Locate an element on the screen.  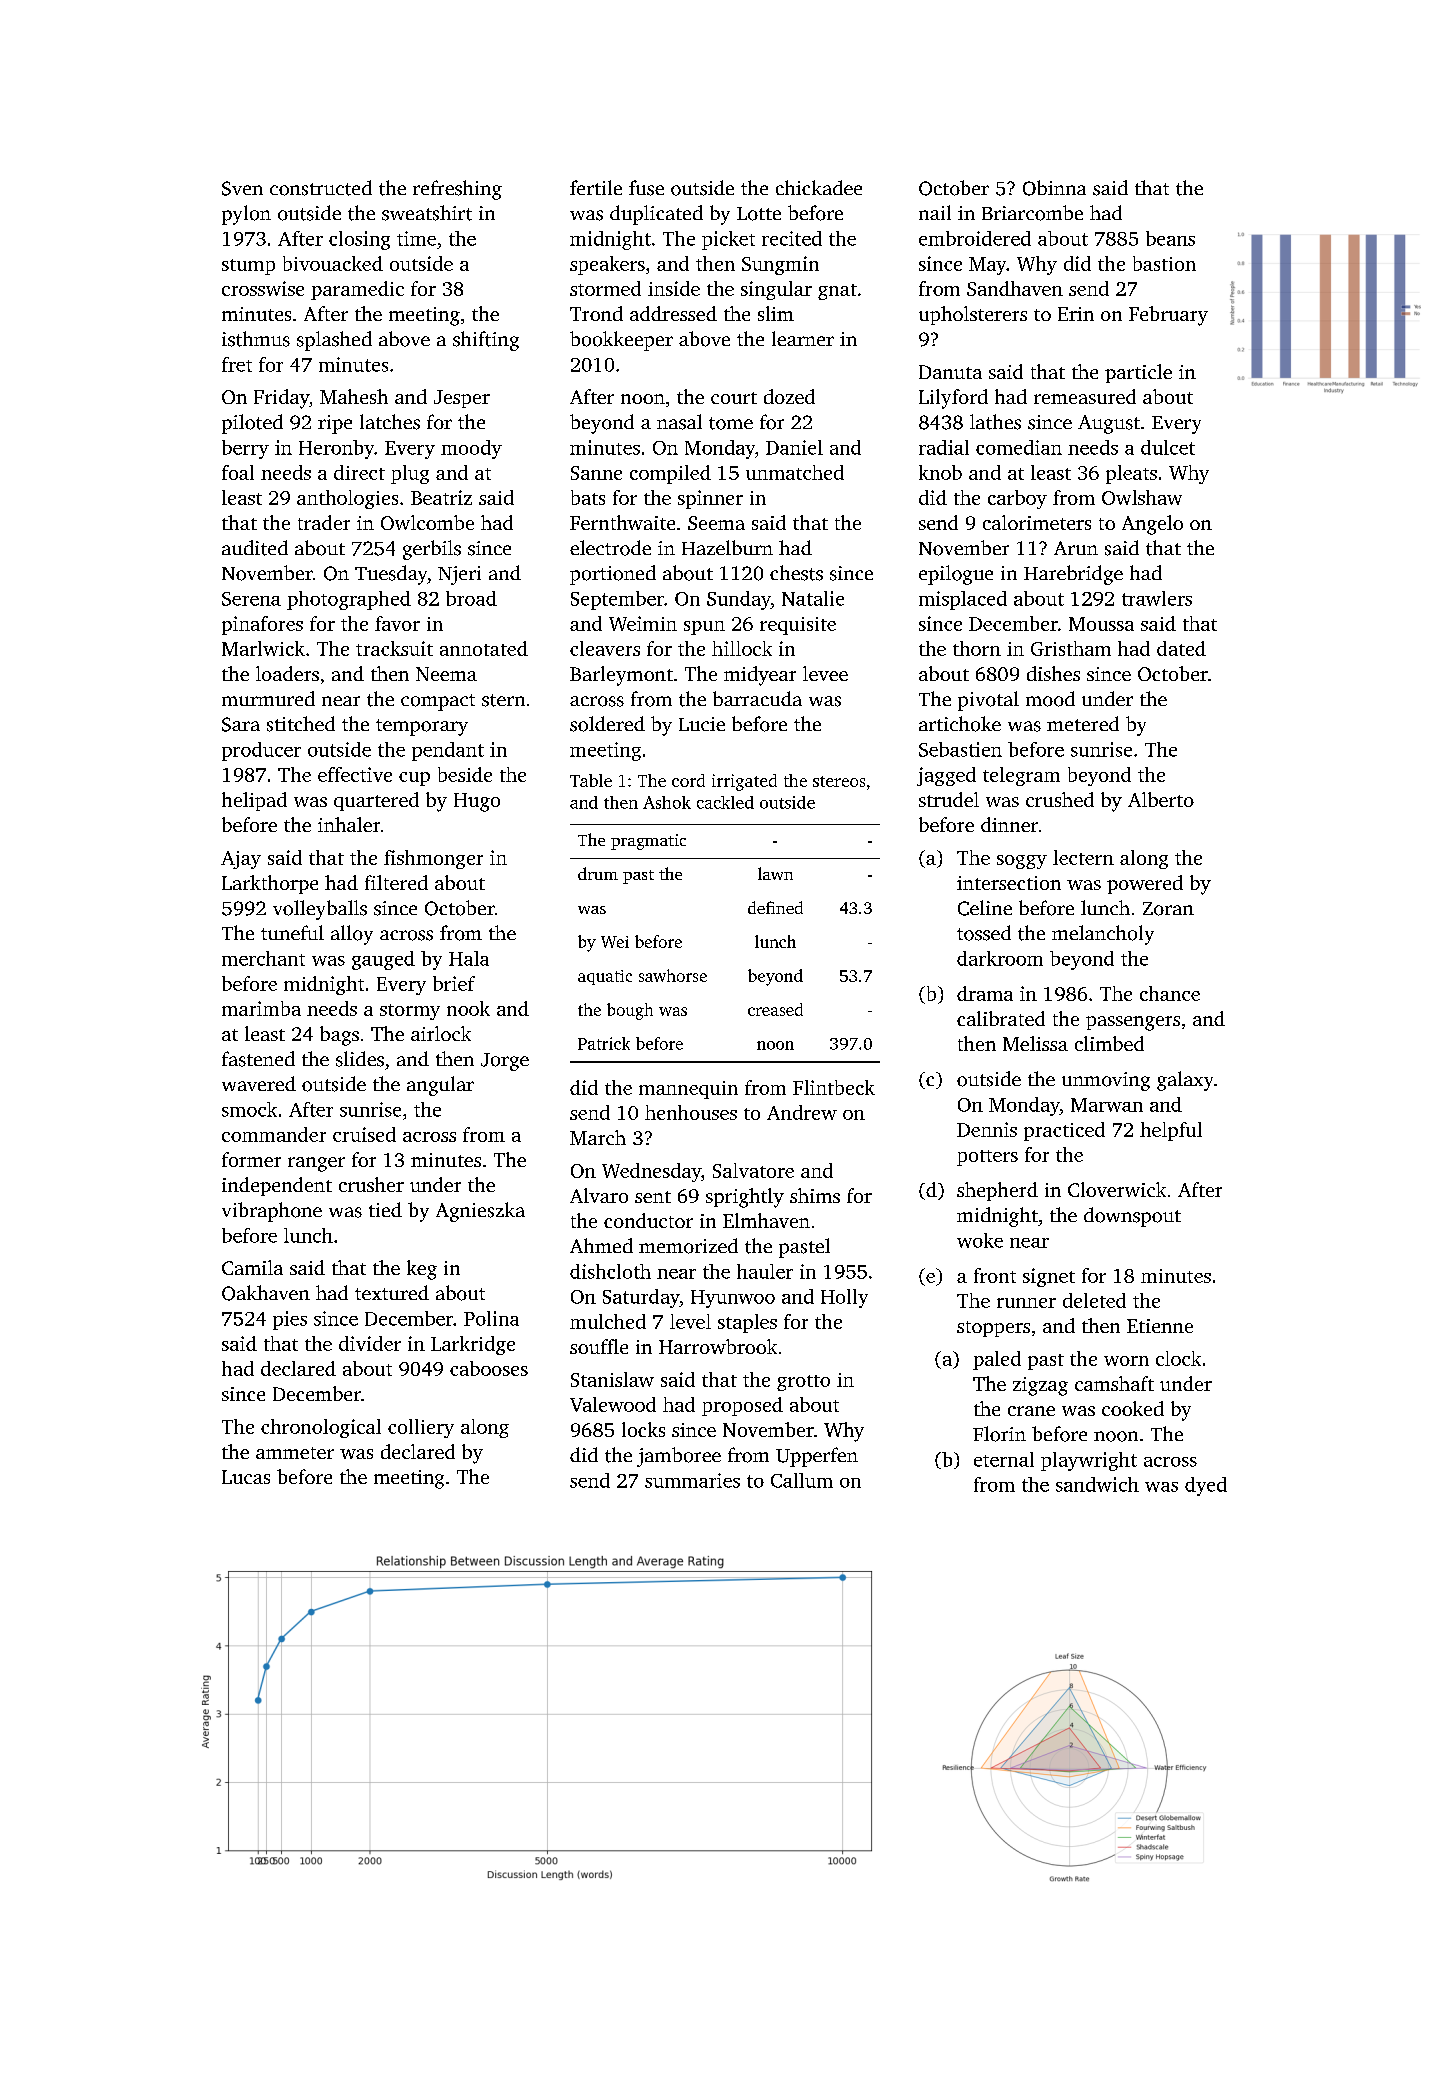
Hala is located at coordinates (469, 958).
